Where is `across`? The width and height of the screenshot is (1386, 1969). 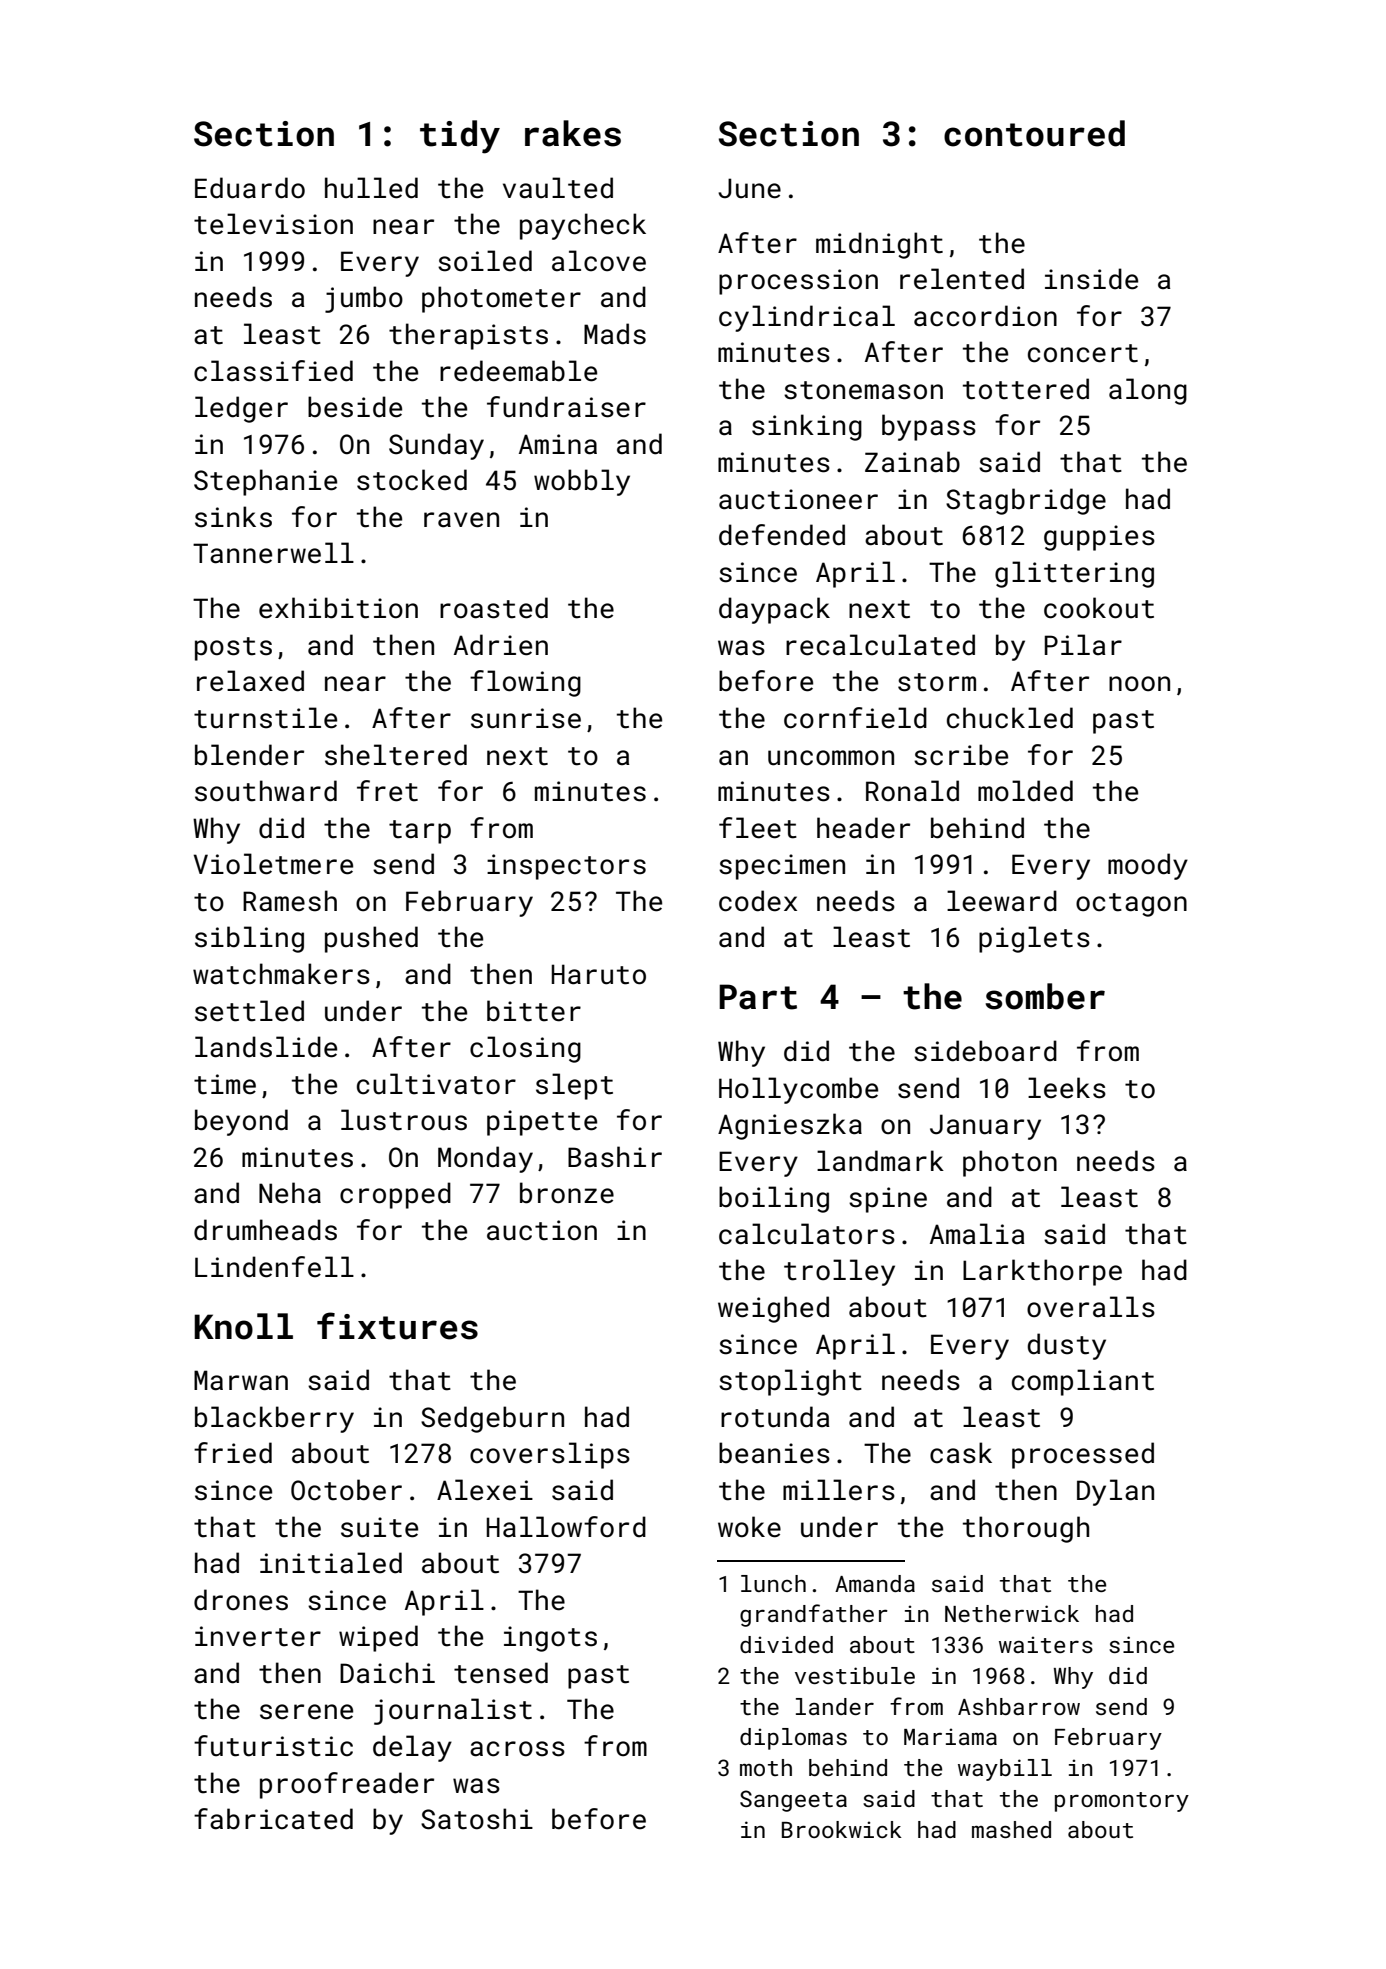
across is located at coordinates (517, 1749).
